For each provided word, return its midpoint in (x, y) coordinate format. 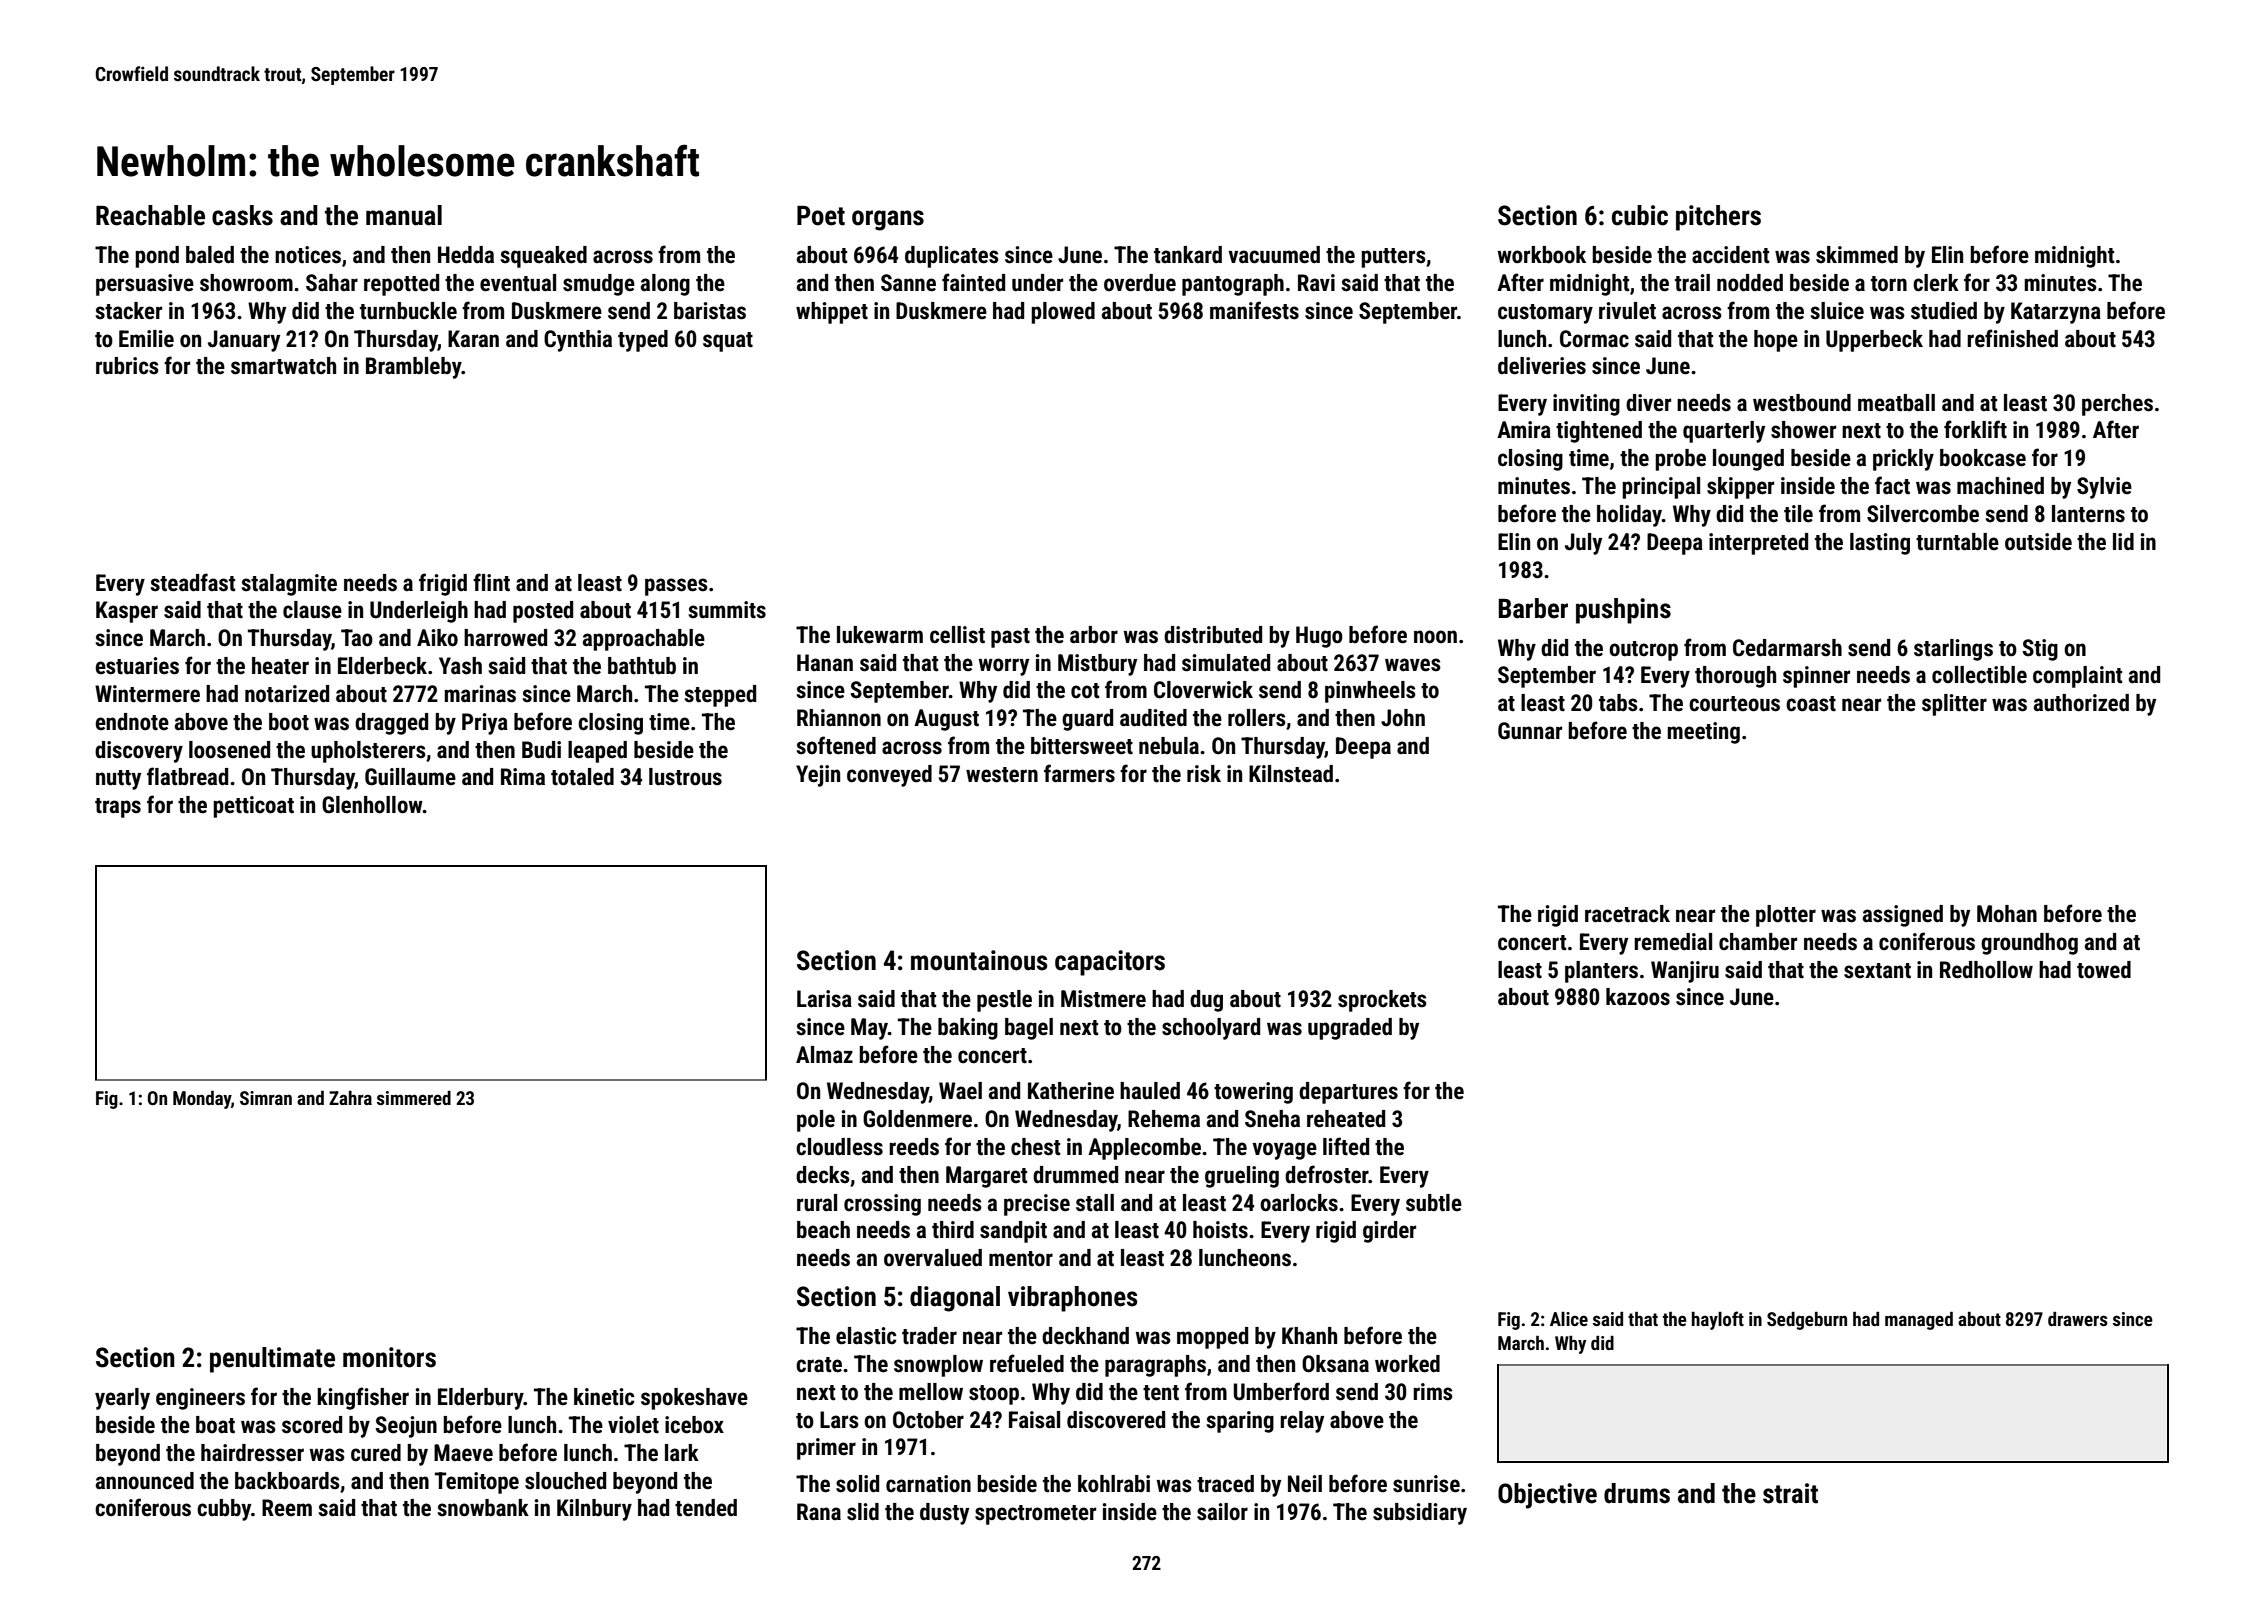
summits (727, 610)
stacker (128, 311)
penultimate (272, 1360)
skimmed (1857, 255)
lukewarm (880, 635)
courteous (1734, 704)
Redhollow (1986, 970)
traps (118, 808)
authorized (2081, 703)
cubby (224, 1510)
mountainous (979, 960)
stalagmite (289, 585)
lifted (1346, 1146)
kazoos (1638, 997)
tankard (1188, 255)
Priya (485, 724)
